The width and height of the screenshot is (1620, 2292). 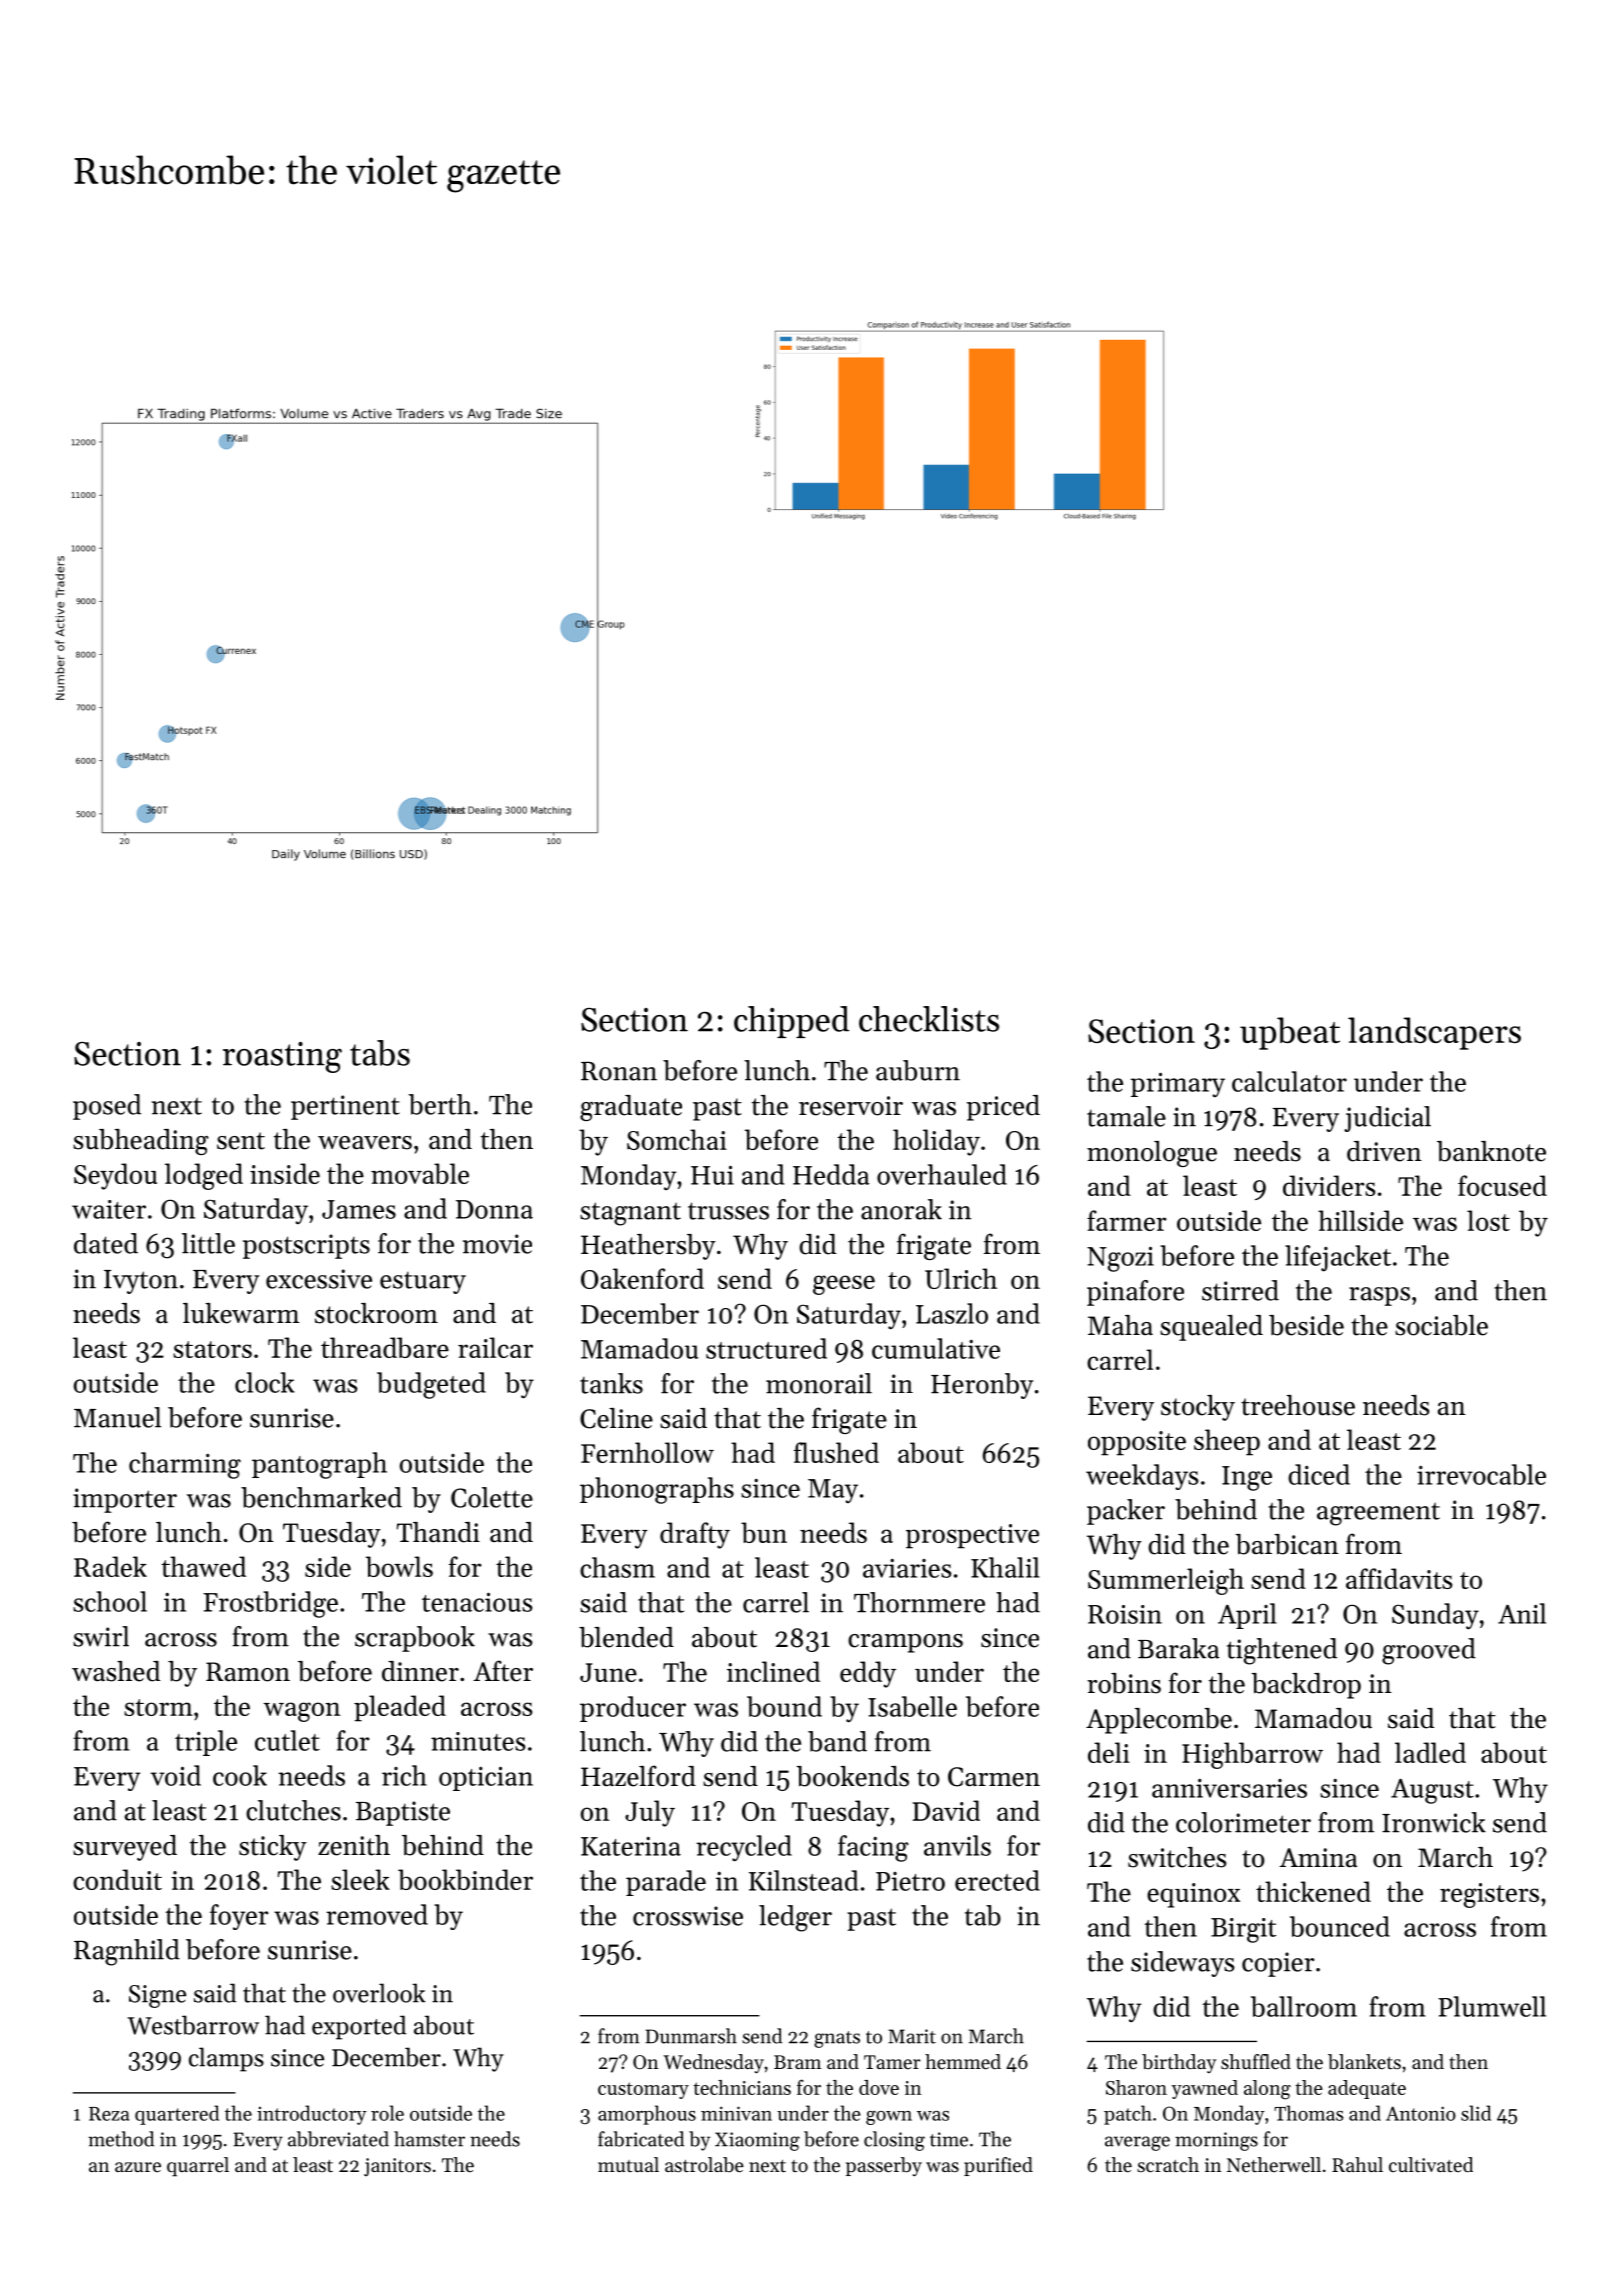 I want to click on facing, so click(x=873, y=1848).
